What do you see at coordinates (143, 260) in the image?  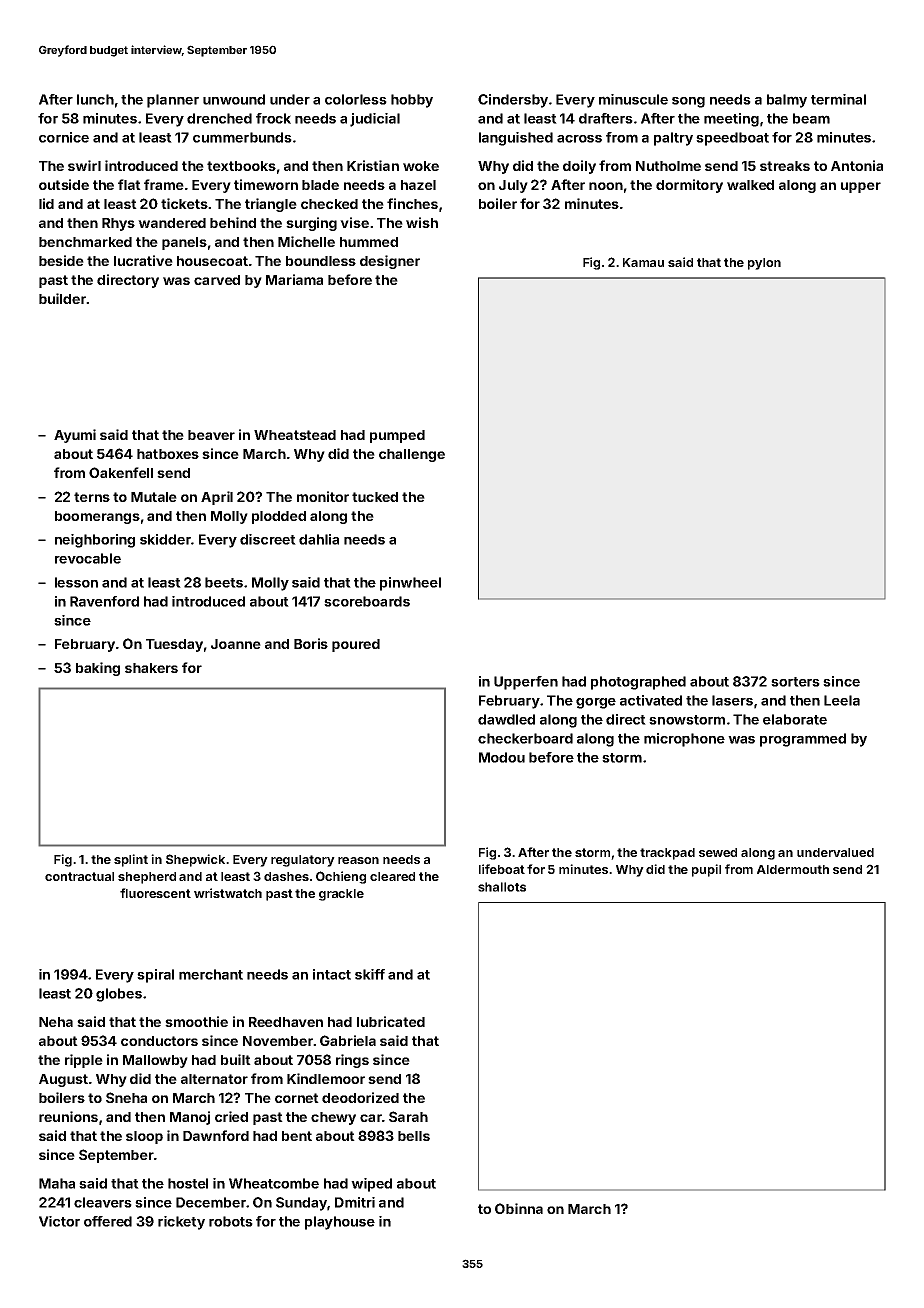 I see `lucrative` at bounding box center [143, 260].
